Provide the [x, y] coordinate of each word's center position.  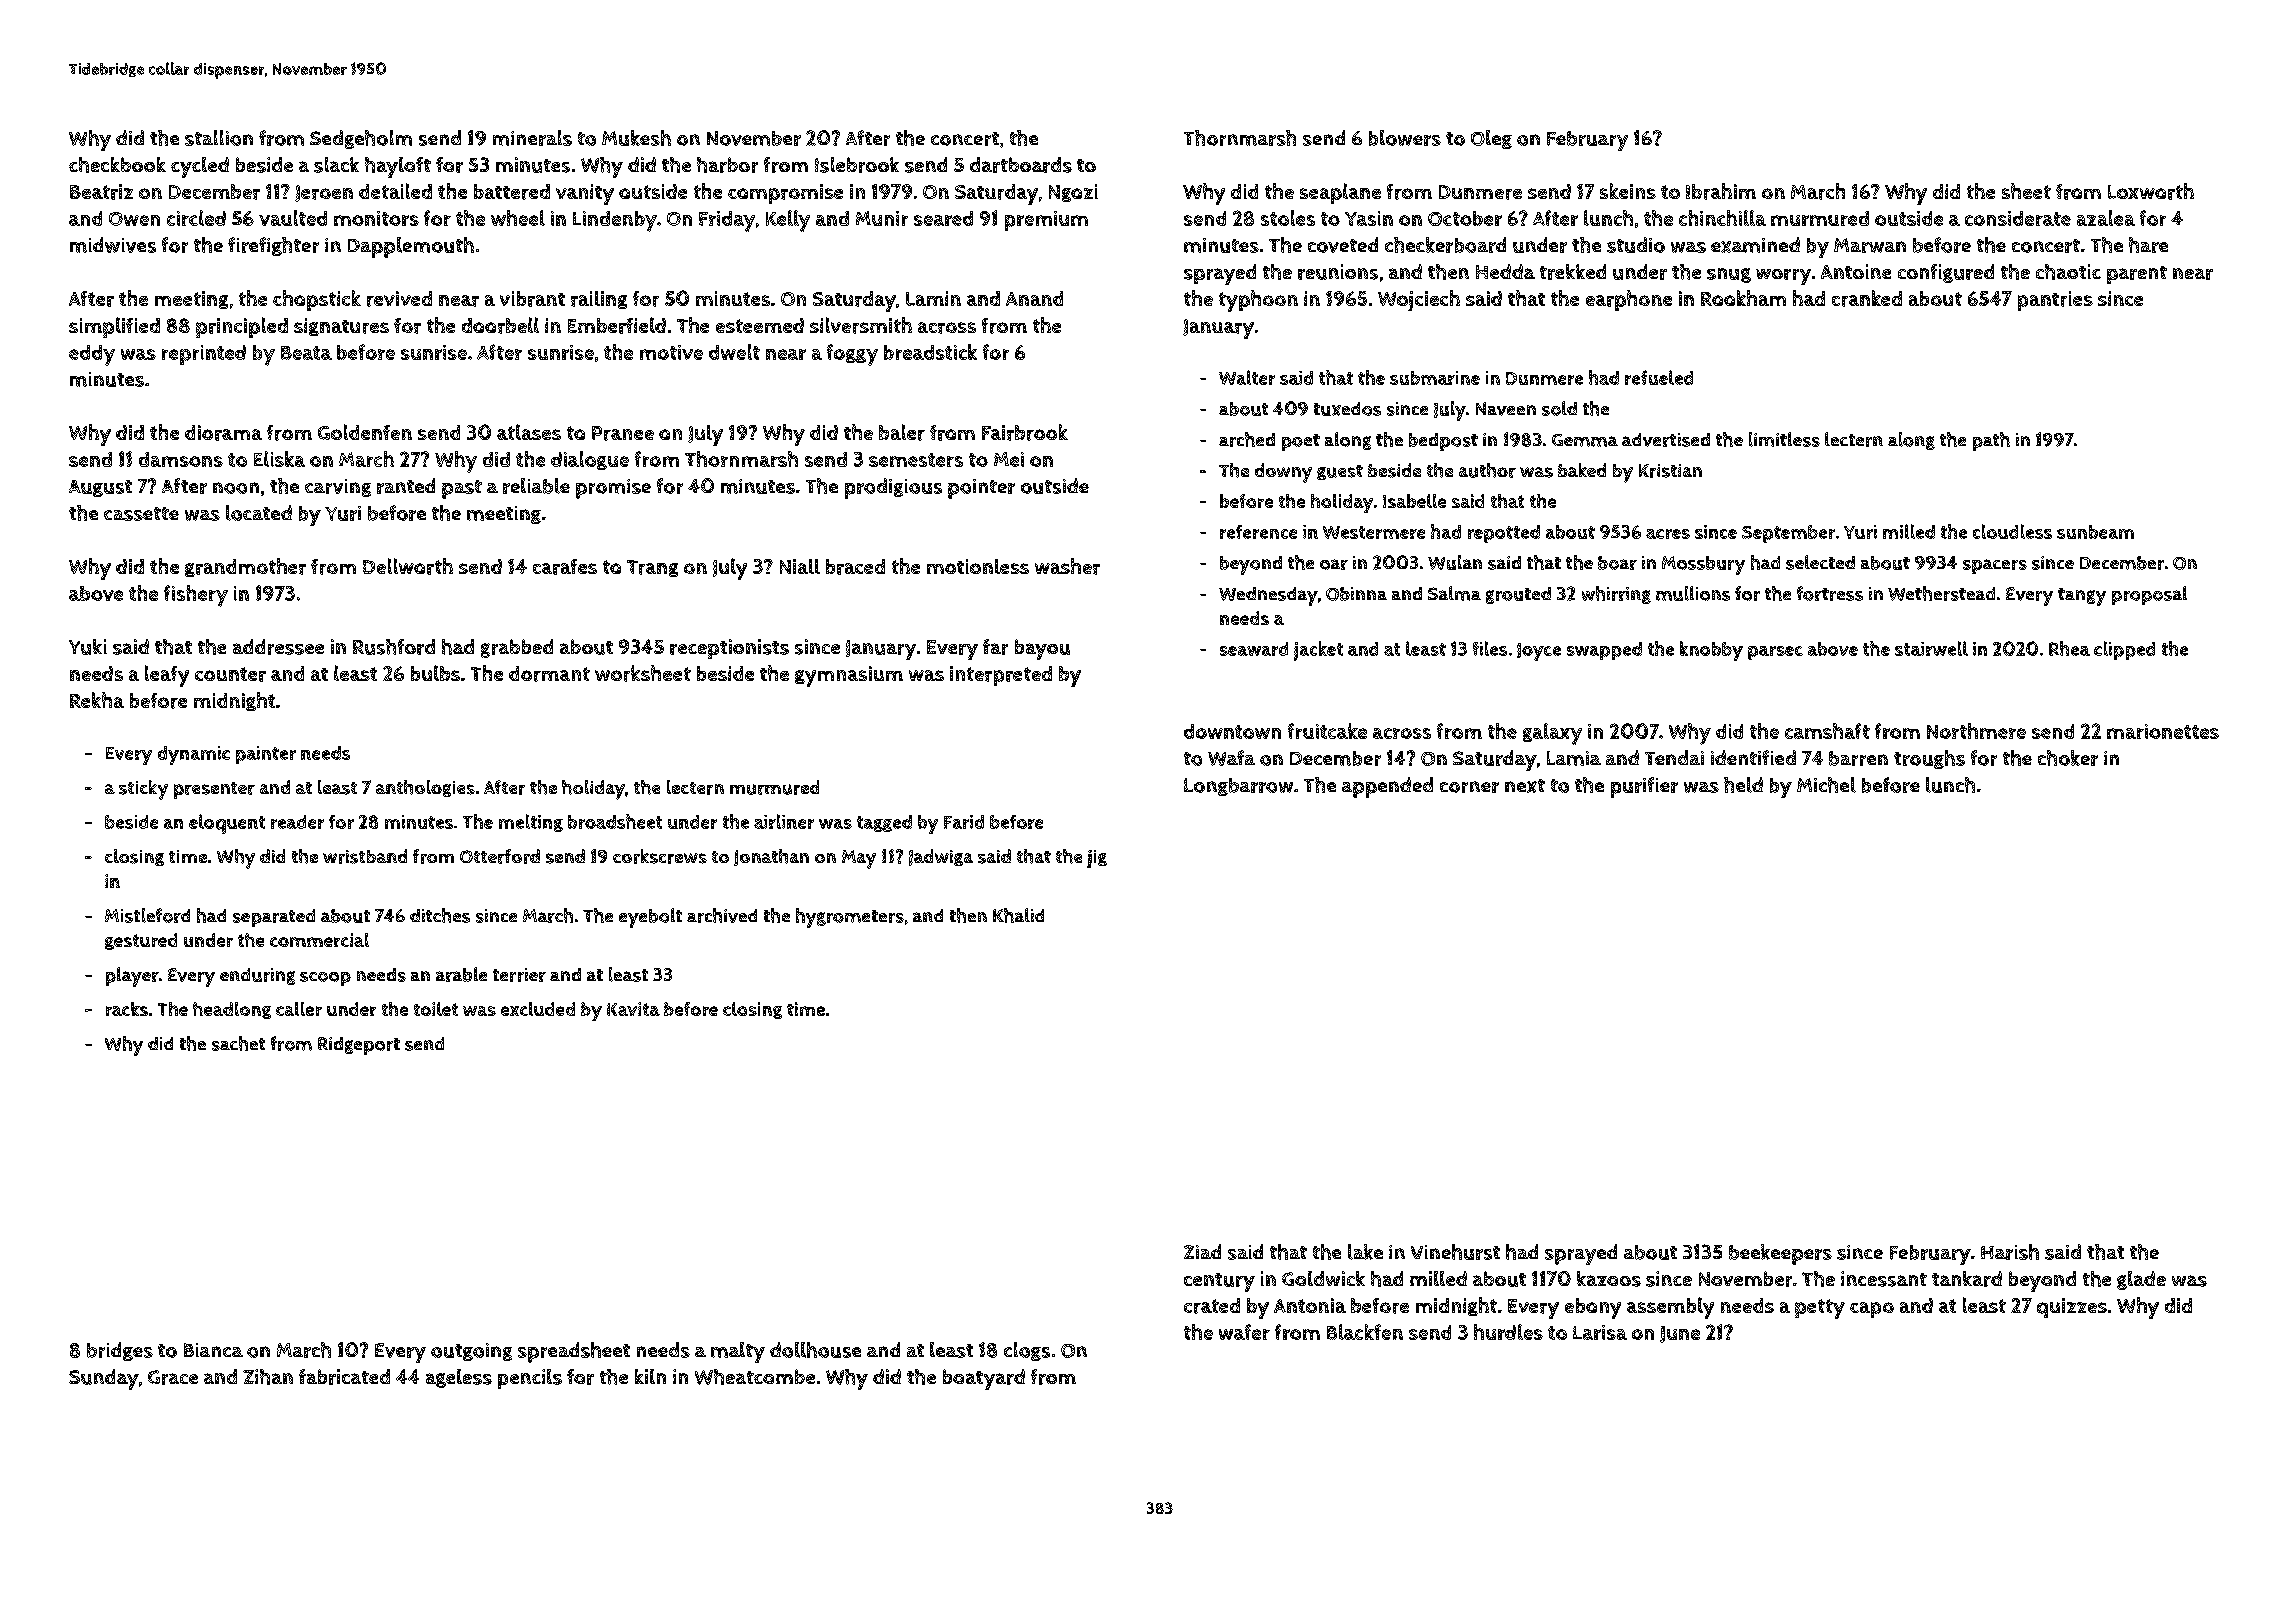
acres [1668, 534]
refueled [1659, 377]
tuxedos [1347, 409]
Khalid [1018, 915]
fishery [196, 596]
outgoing [471, 1352]
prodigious [893, 488]
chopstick [317, 300]
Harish [2010, 1252]
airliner [784, 821]
